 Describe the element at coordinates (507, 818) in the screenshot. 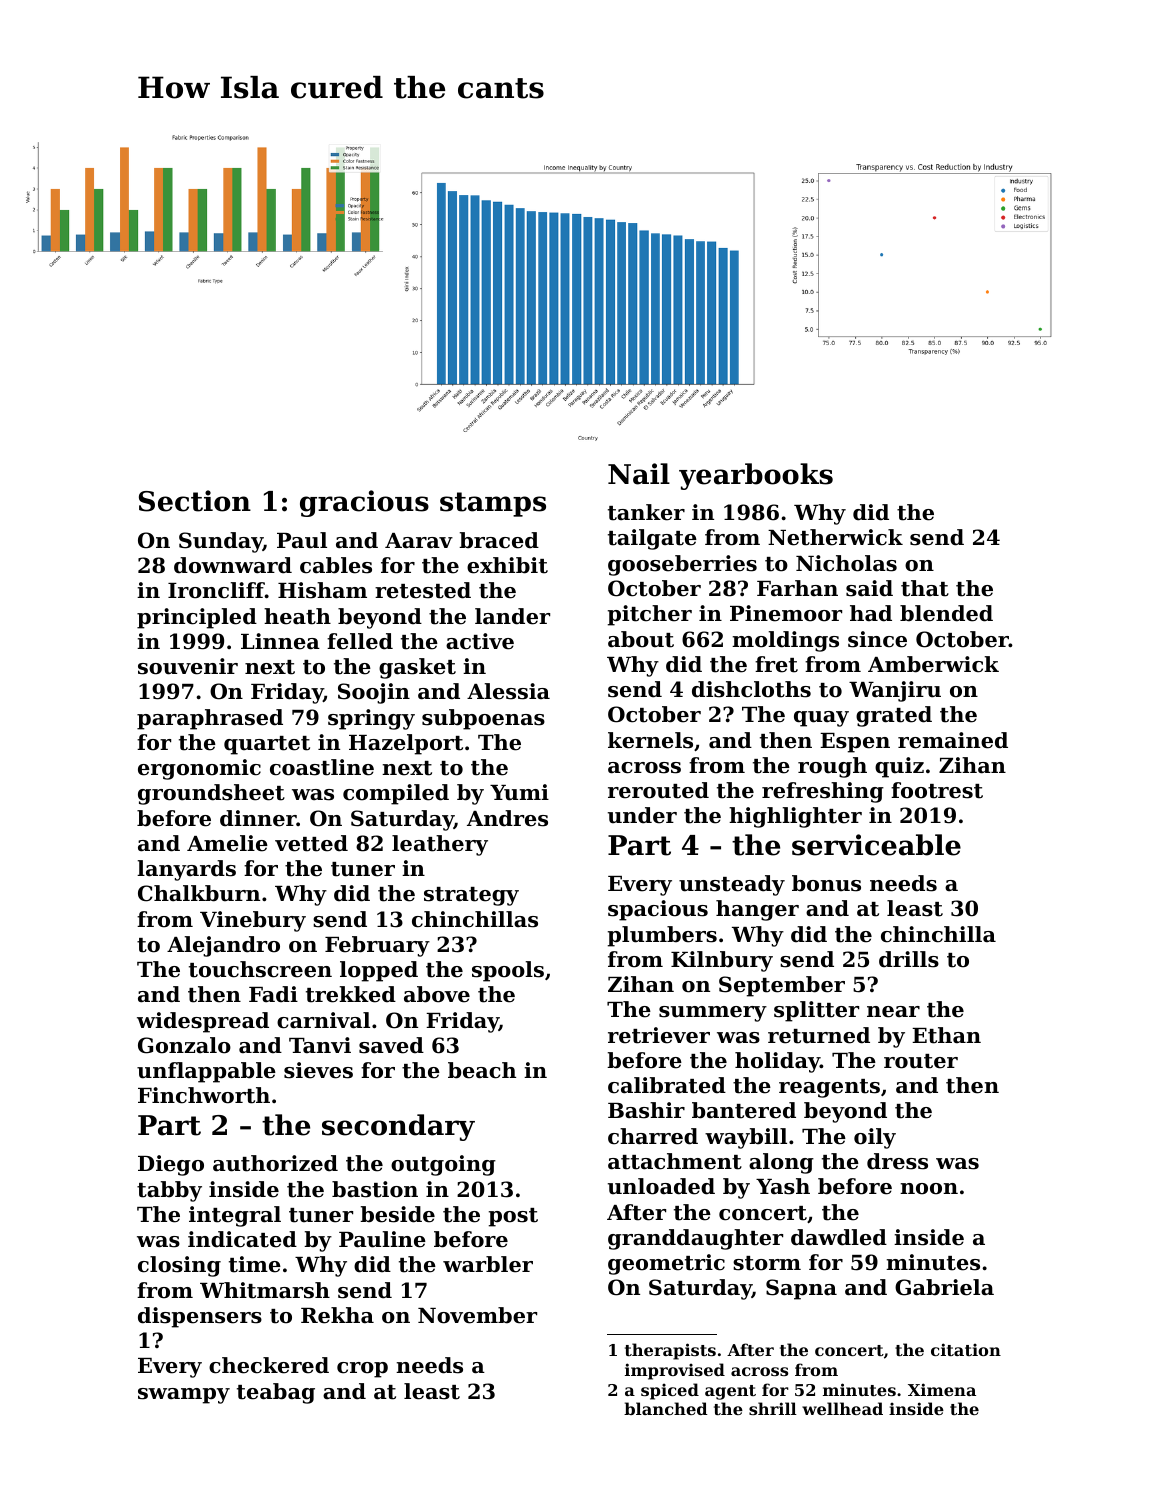

I see `Andres` at that location.
